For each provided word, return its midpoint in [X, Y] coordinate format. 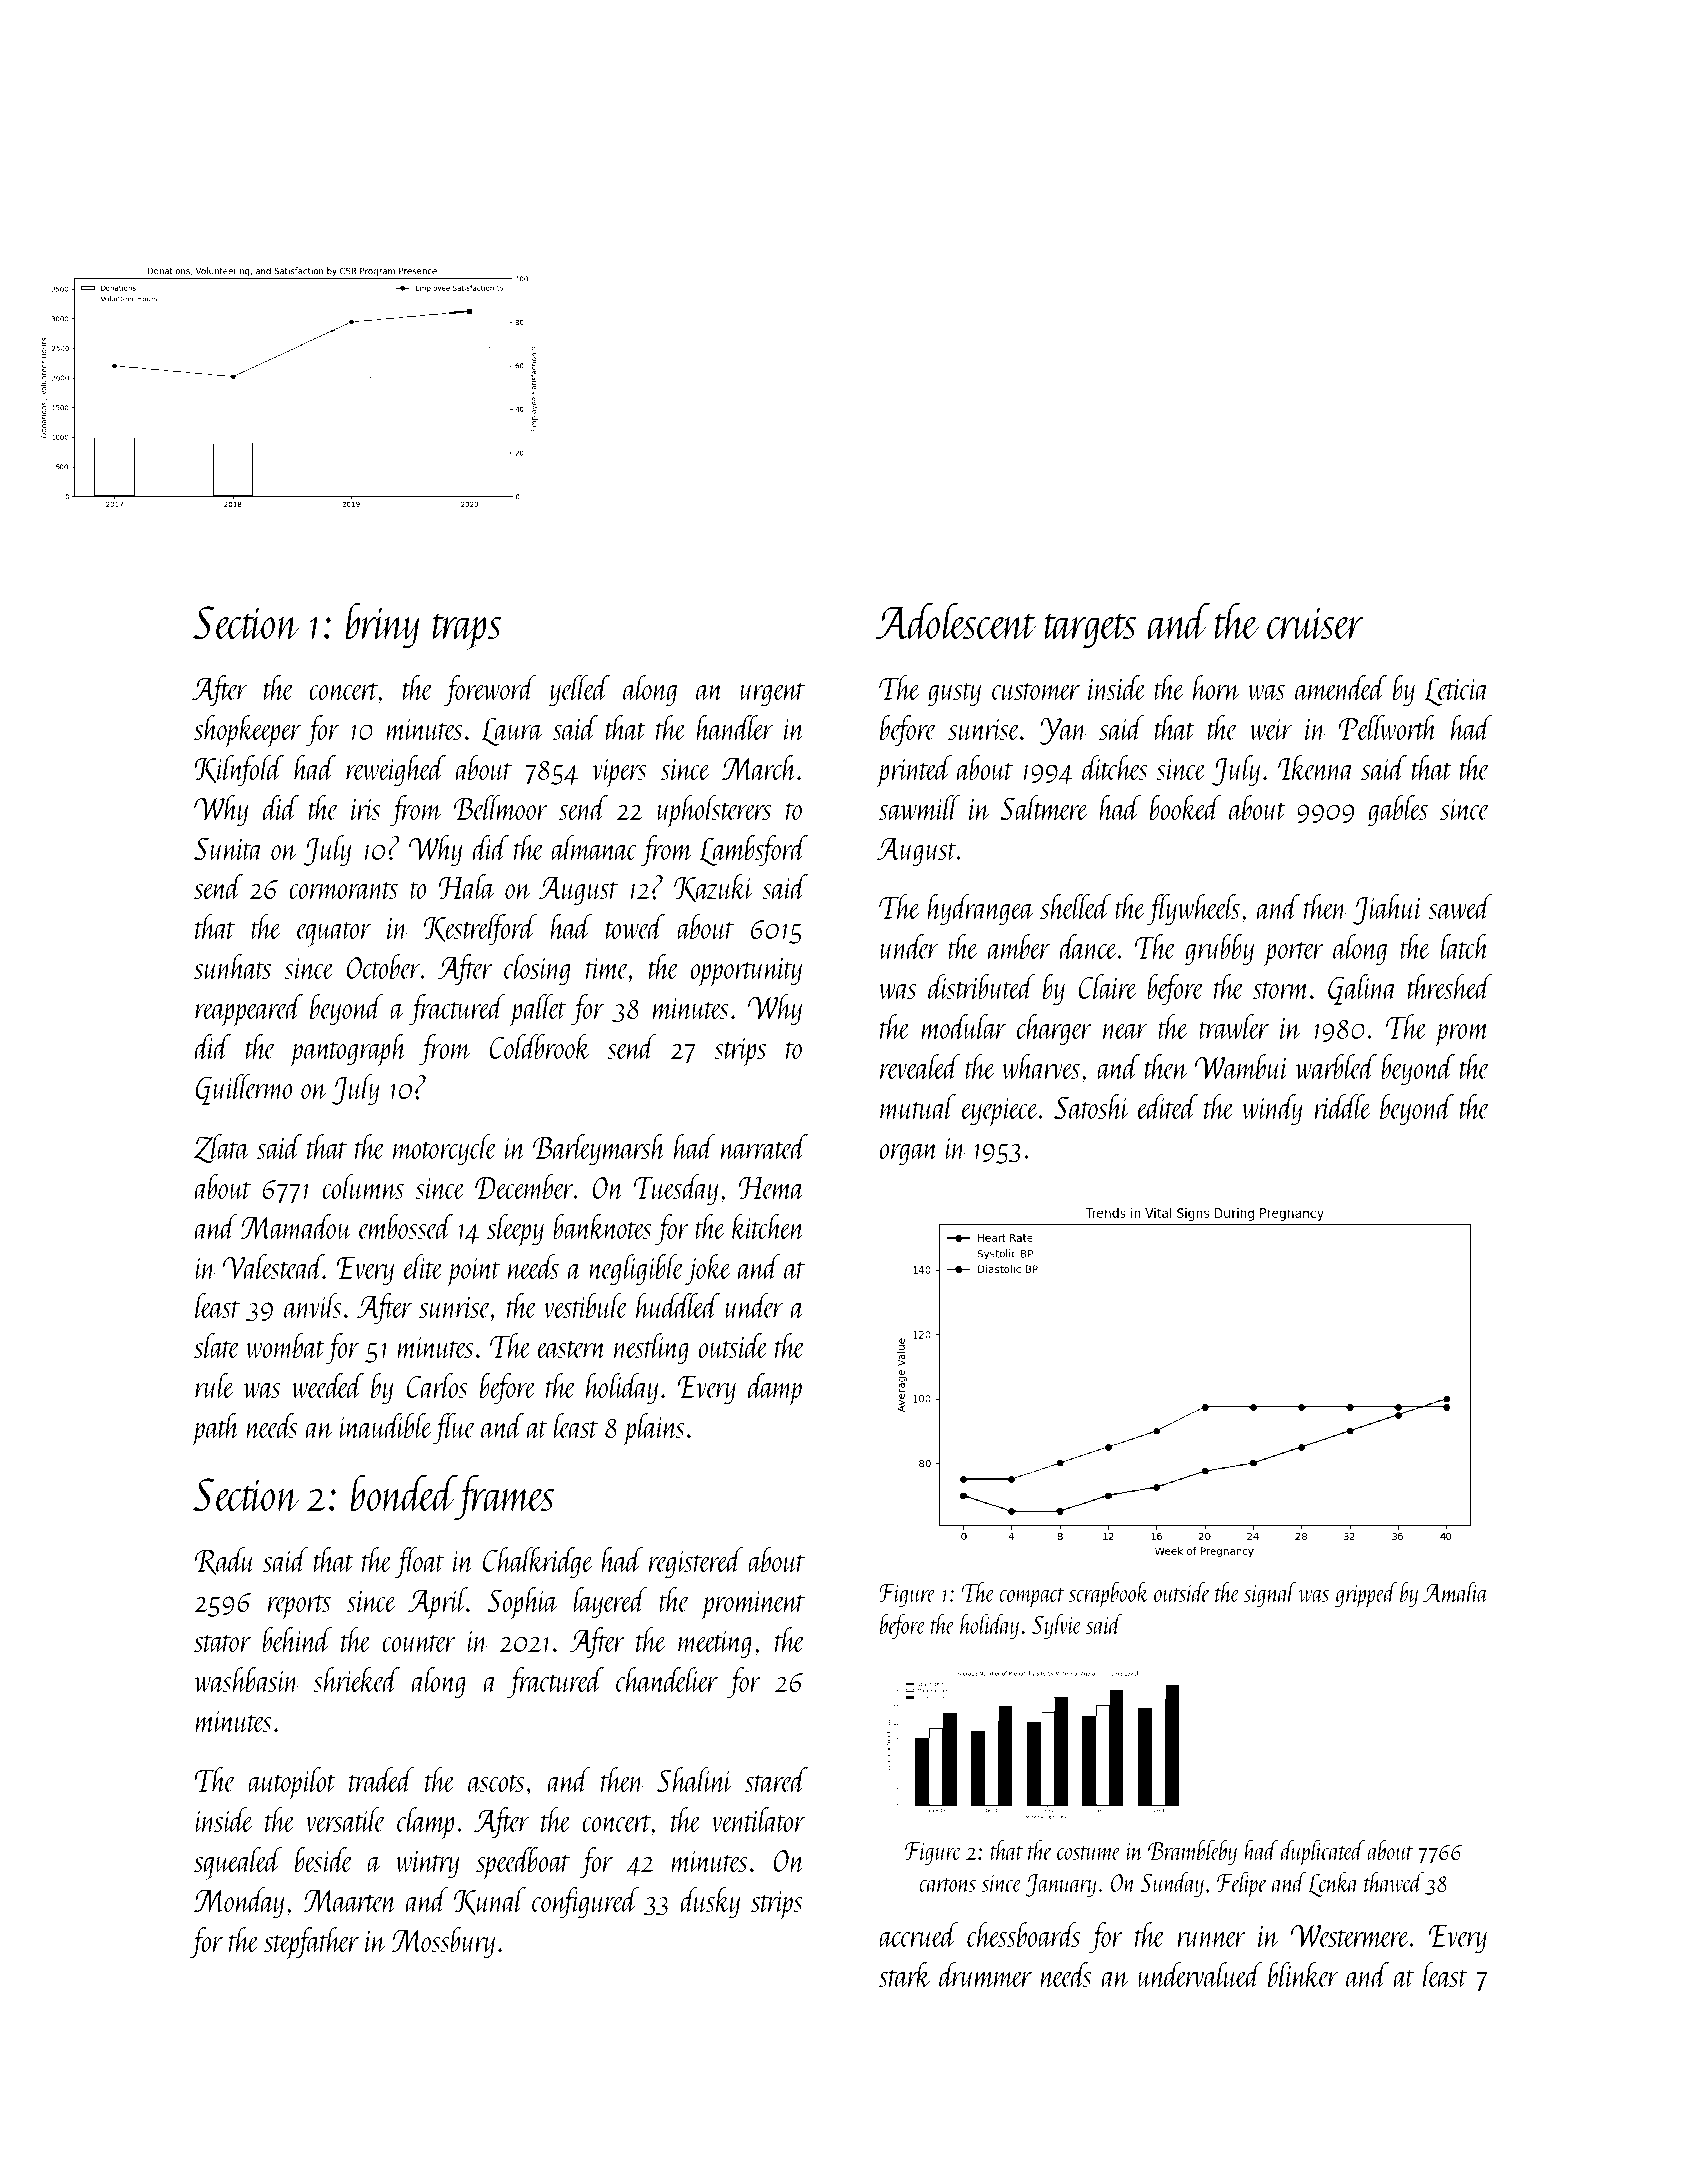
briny [383, 625]
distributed [982, 986]
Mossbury [443, 1943]
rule [214, 1385]
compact [1032, 1598]
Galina [1363, 989]
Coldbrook [540, 1046]
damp [775, 1389]
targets [1090, 631]
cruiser [1315, 624]
